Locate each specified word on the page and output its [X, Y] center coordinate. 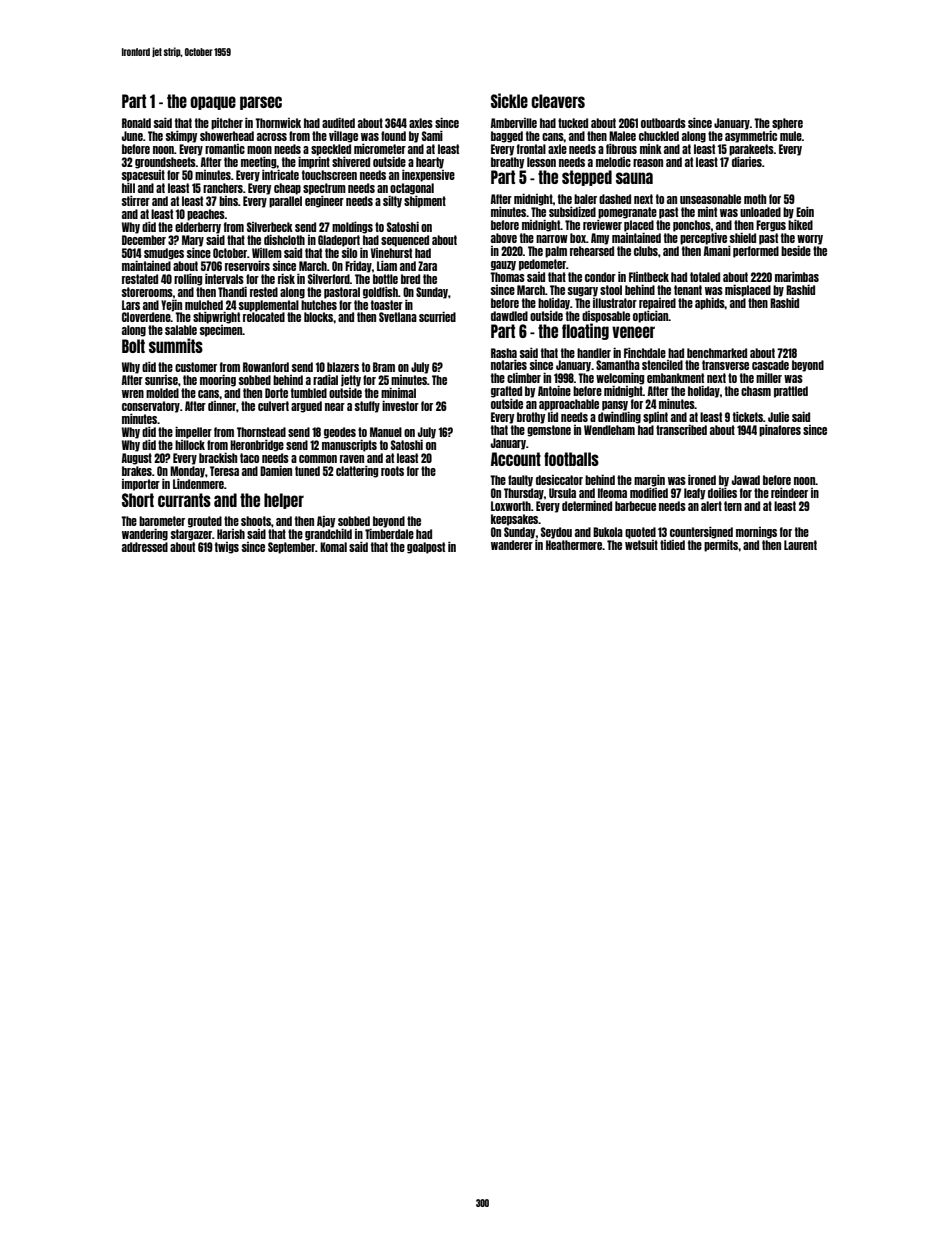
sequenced [405, 241]
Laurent [800, 545]
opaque [213, 103]
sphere [787, 124]
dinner [222, 406]
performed [756, 252]
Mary [193, 241]
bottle [385, 279]
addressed [145, 547]
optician [650, 317]
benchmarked [717, 353]
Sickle [509, 100]
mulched [204, 305]
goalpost [426, 548]
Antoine [554, 391]
